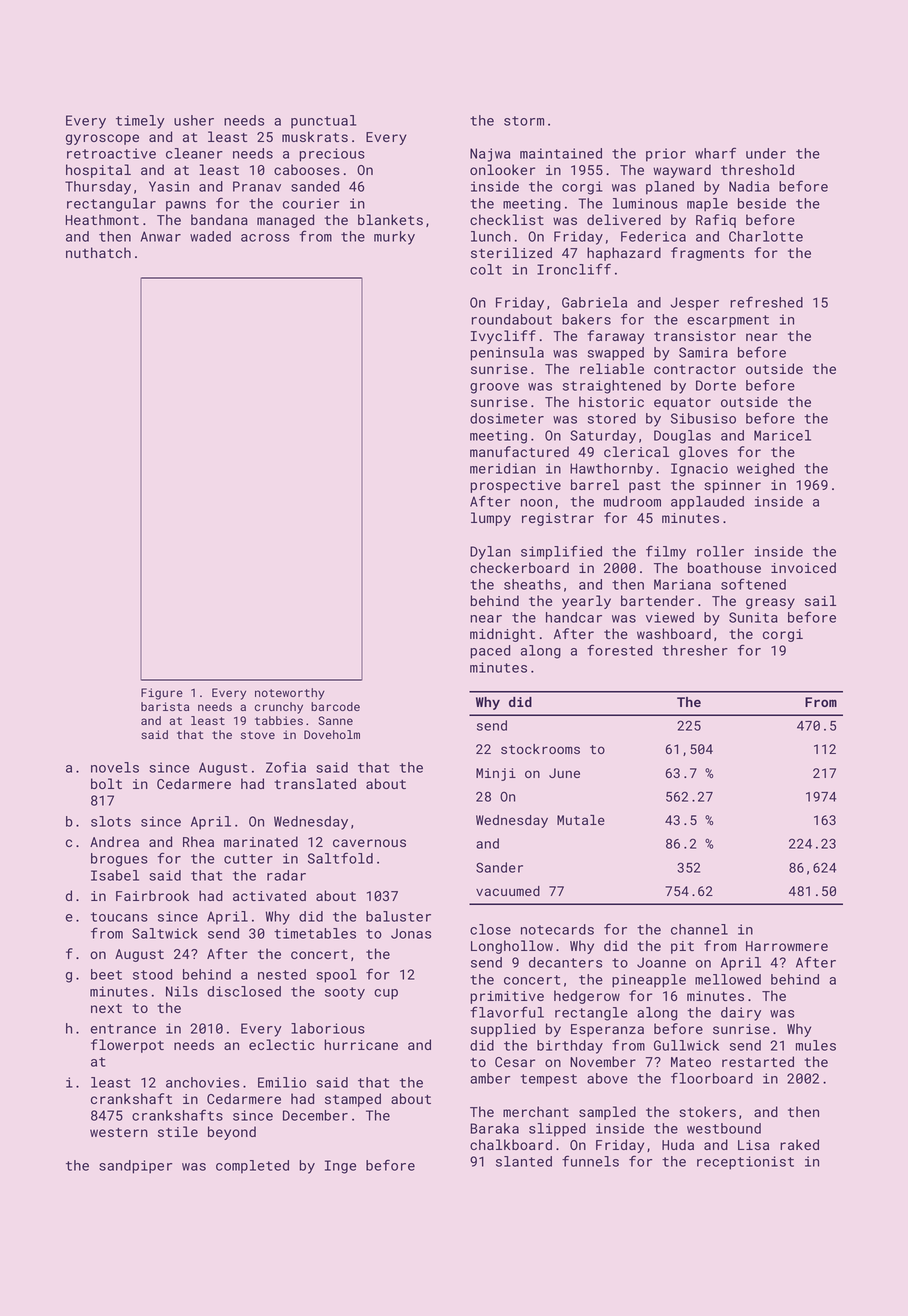  Describe the element at coordinates (490, 553) in the page. I see `Dylan` at that location.
